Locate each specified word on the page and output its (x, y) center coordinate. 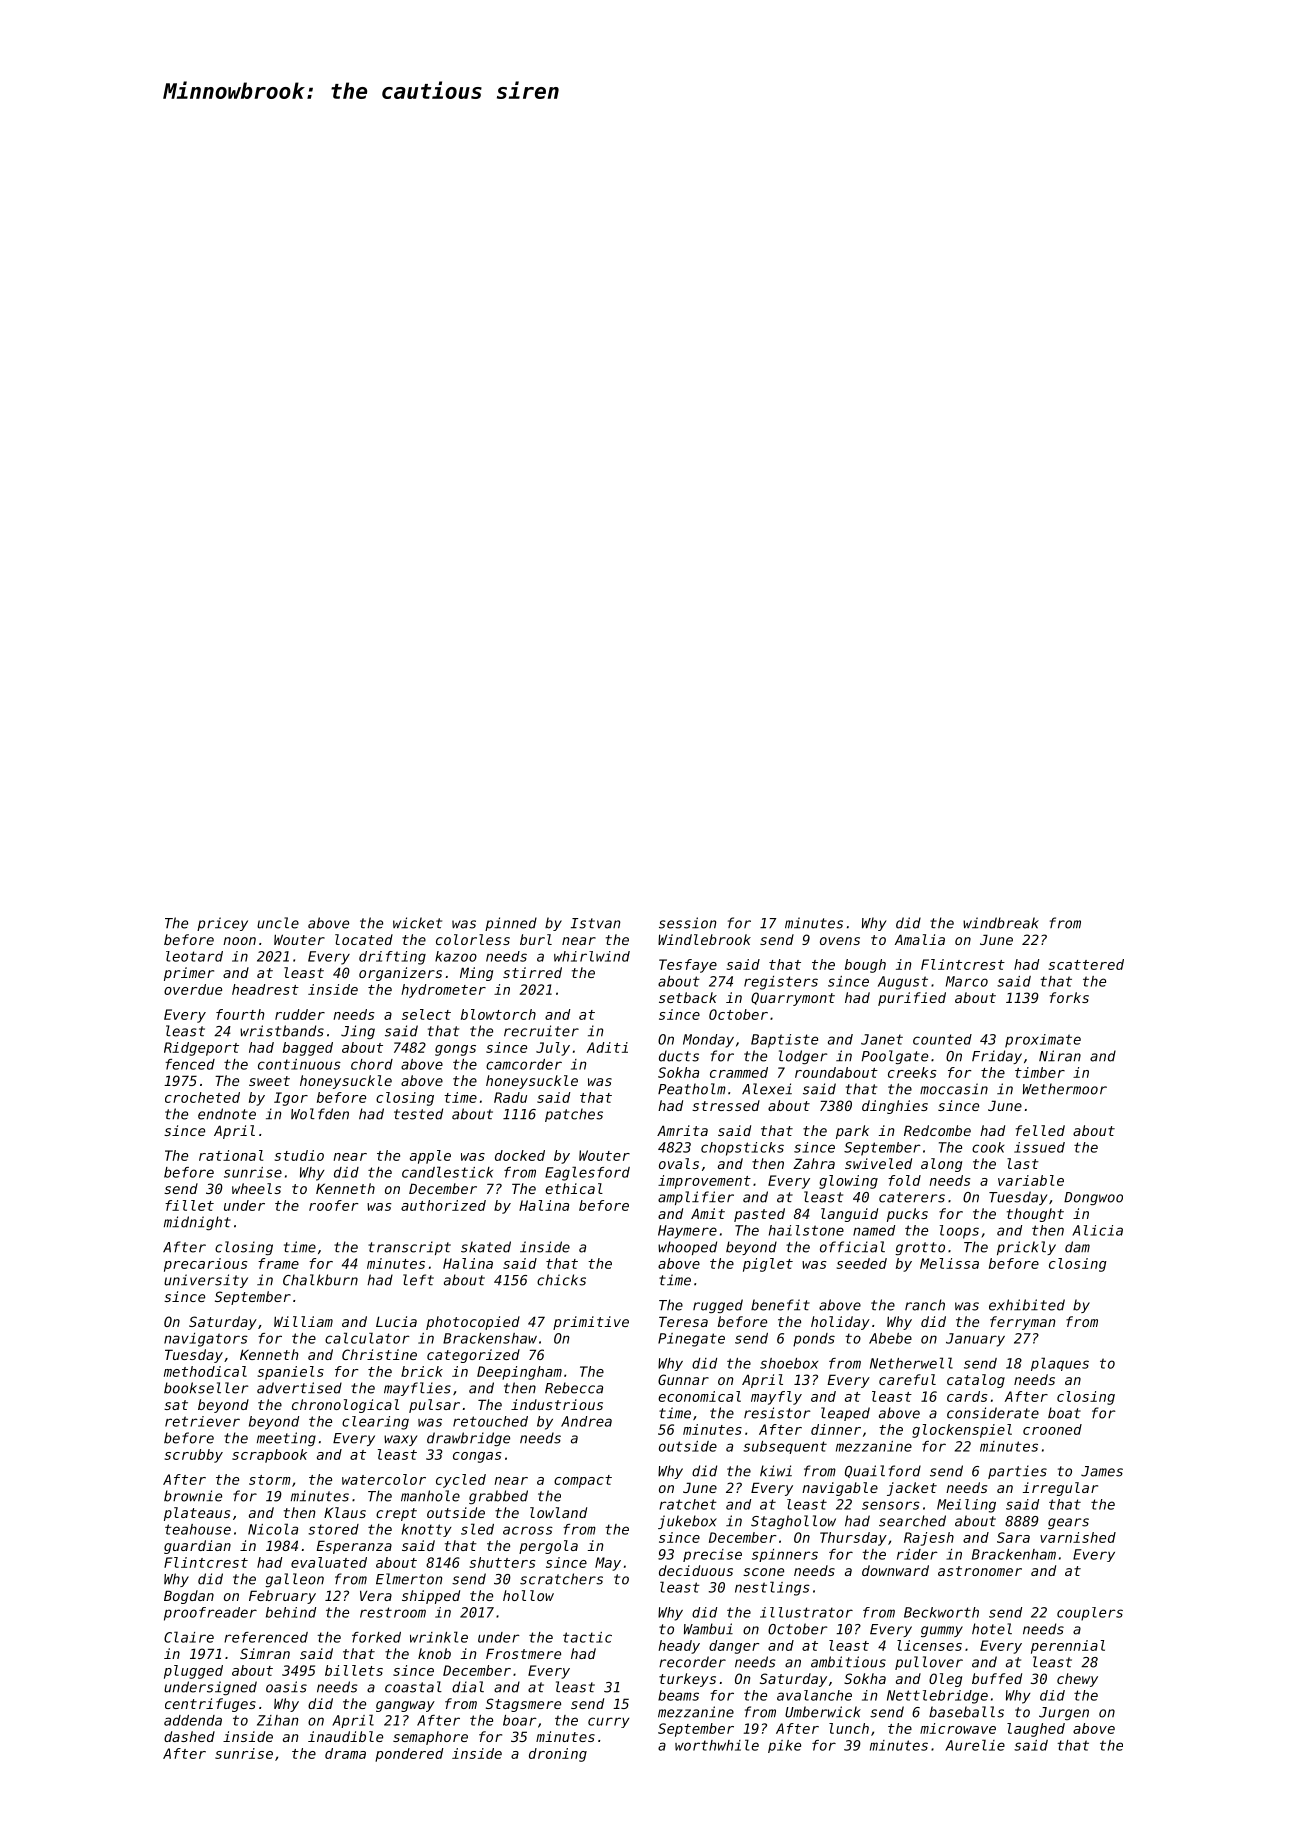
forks (1069, 997)
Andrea (586, 1421)
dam (1077, 1247)
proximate (1043, 1041)
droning (558, 1755)
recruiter (541, 1031)
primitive (591, 1323)
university (206, 1281)
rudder (300, 1014)
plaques (1060, 1364)
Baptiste (784, 1041)
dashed (189, 1736)
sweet (269, 1081)
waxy (400, 1440)
